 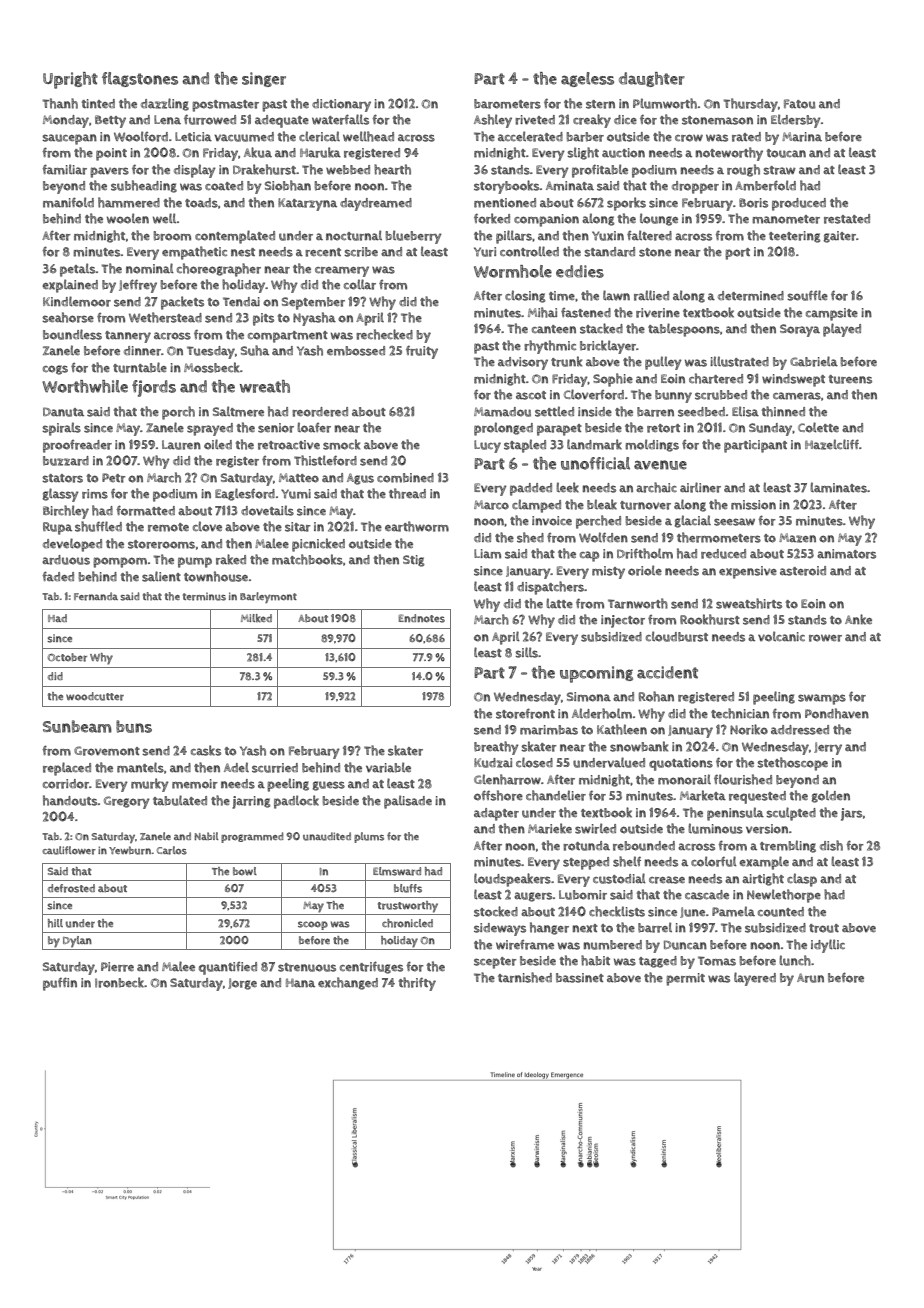 I want to click on Lucy, so click(x=487, y=446).
